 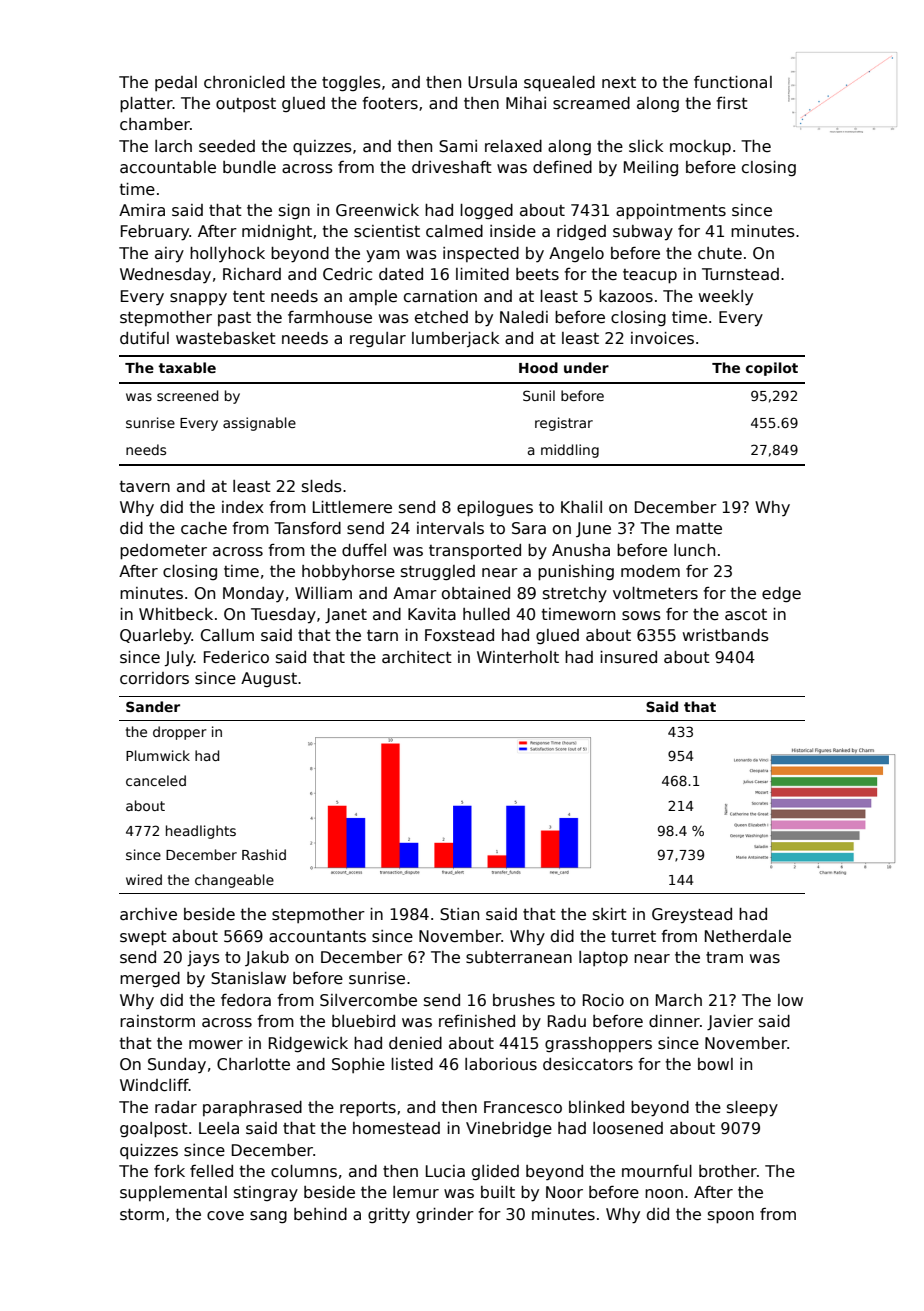 What do you see at coordinates (145, 486) in the screenshot?
I see `tavern` at bounding box center [145, 486].
